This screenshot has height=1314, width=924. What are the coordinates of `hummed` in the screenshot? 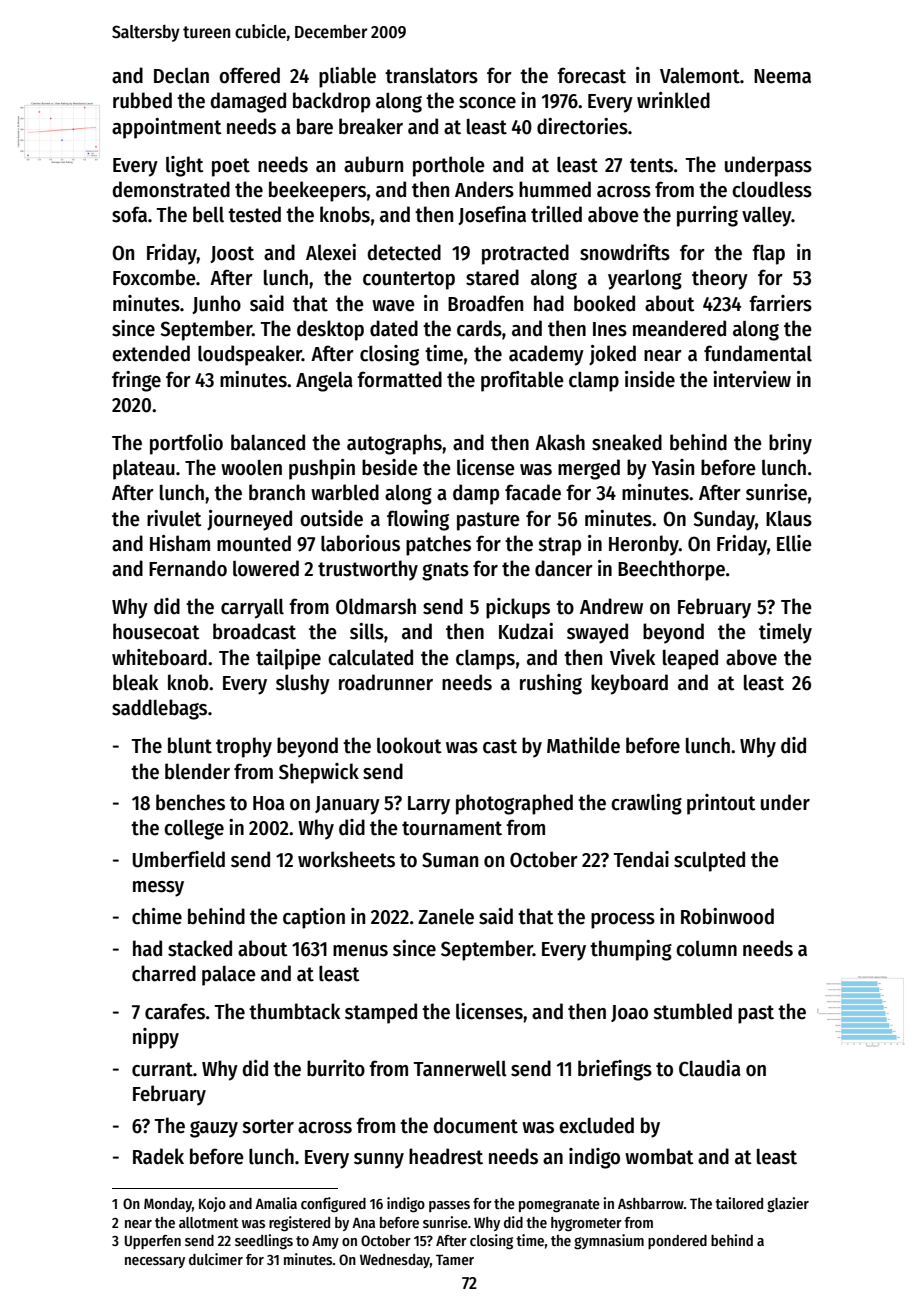 It's located at (555, 189).
